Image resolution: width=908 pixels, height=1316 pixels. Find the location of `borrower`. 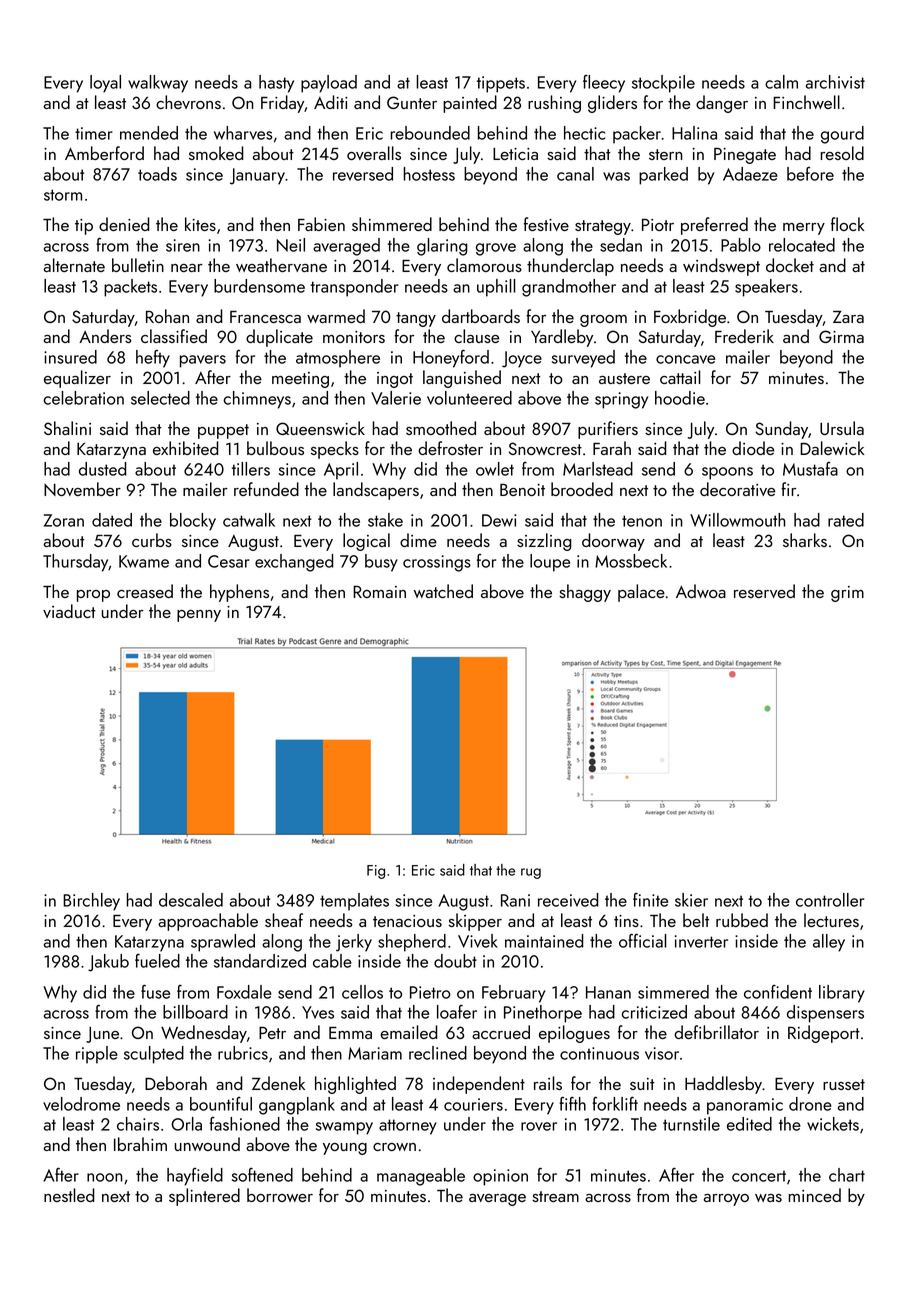

borrower is located at coordinates (280, 1195).
